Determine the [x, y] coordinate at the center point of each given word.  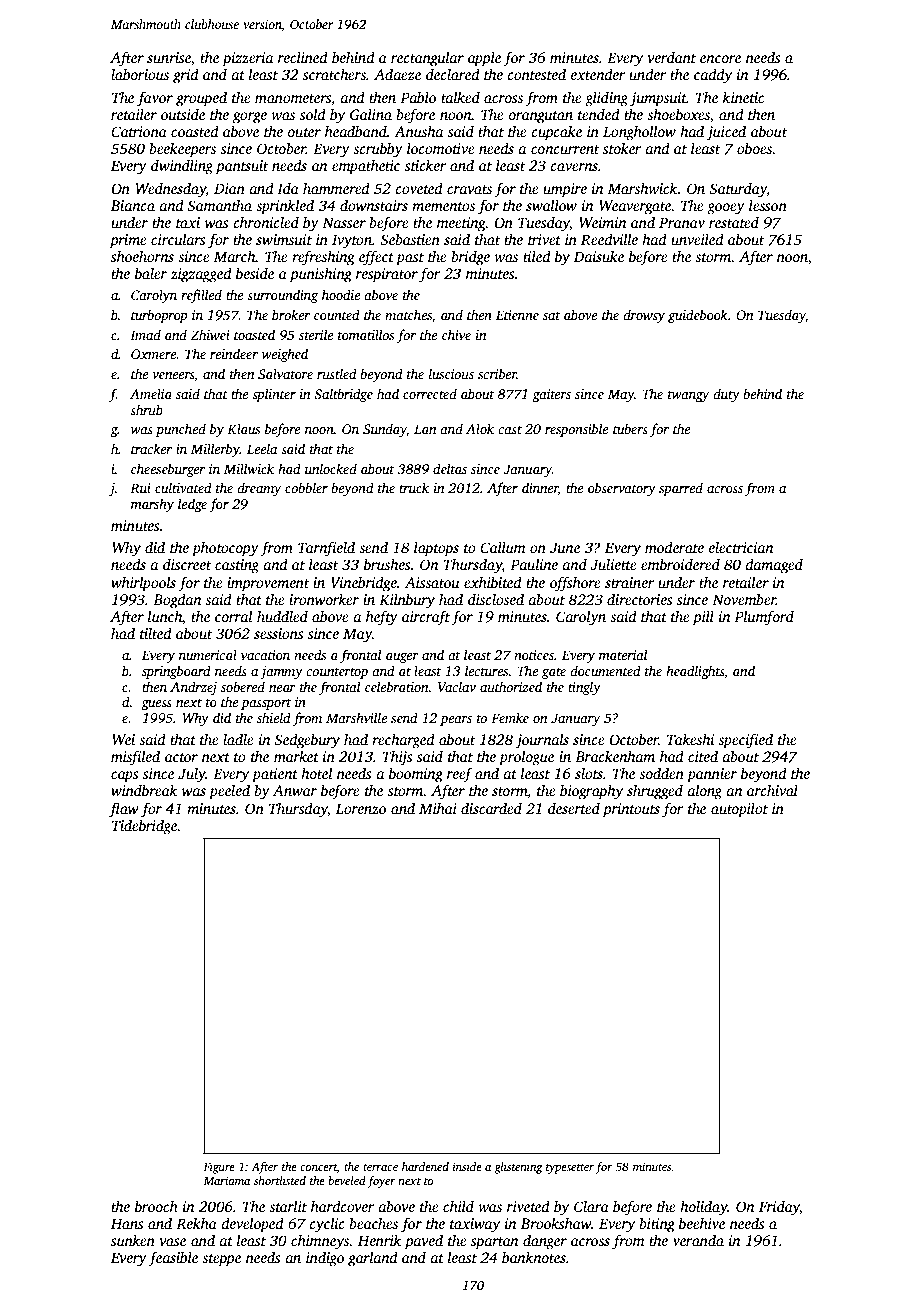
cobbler [306, 487]
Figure [219, 1168]
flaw [124, 810]
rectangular [427, 59]
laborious [140, 74]
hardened [425, 1166]
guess [156, 705]
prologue [526, 758]
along [705, 792]
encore [720, 59]
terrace [380, 1167]
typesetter [570, 1169]
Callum [503, 547]
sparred [681, 489]
